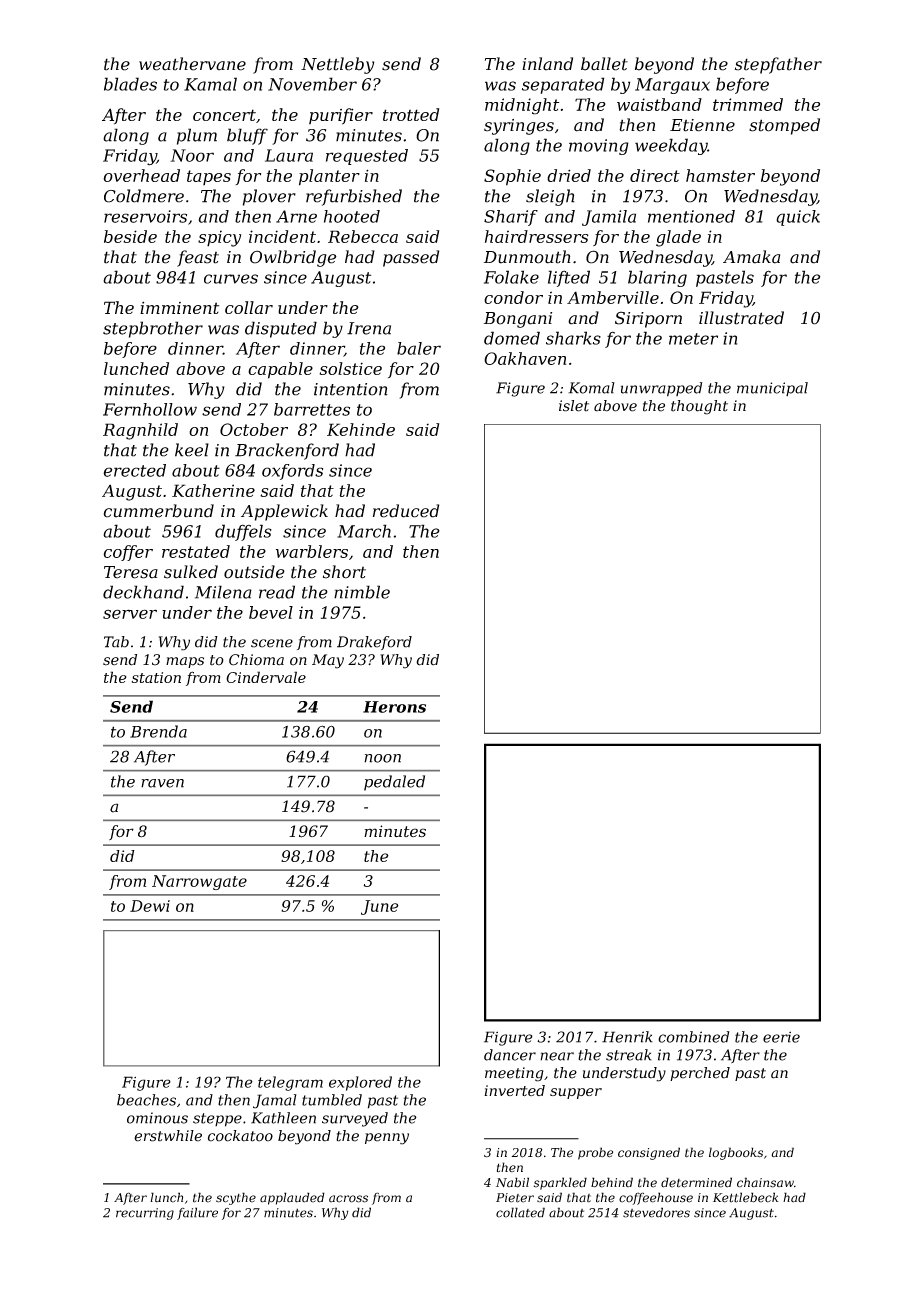 This screenshot has width=924, height=1311. Describe the element at coordinates (419, 348) in the screenshot. I see `baler` at that location.
